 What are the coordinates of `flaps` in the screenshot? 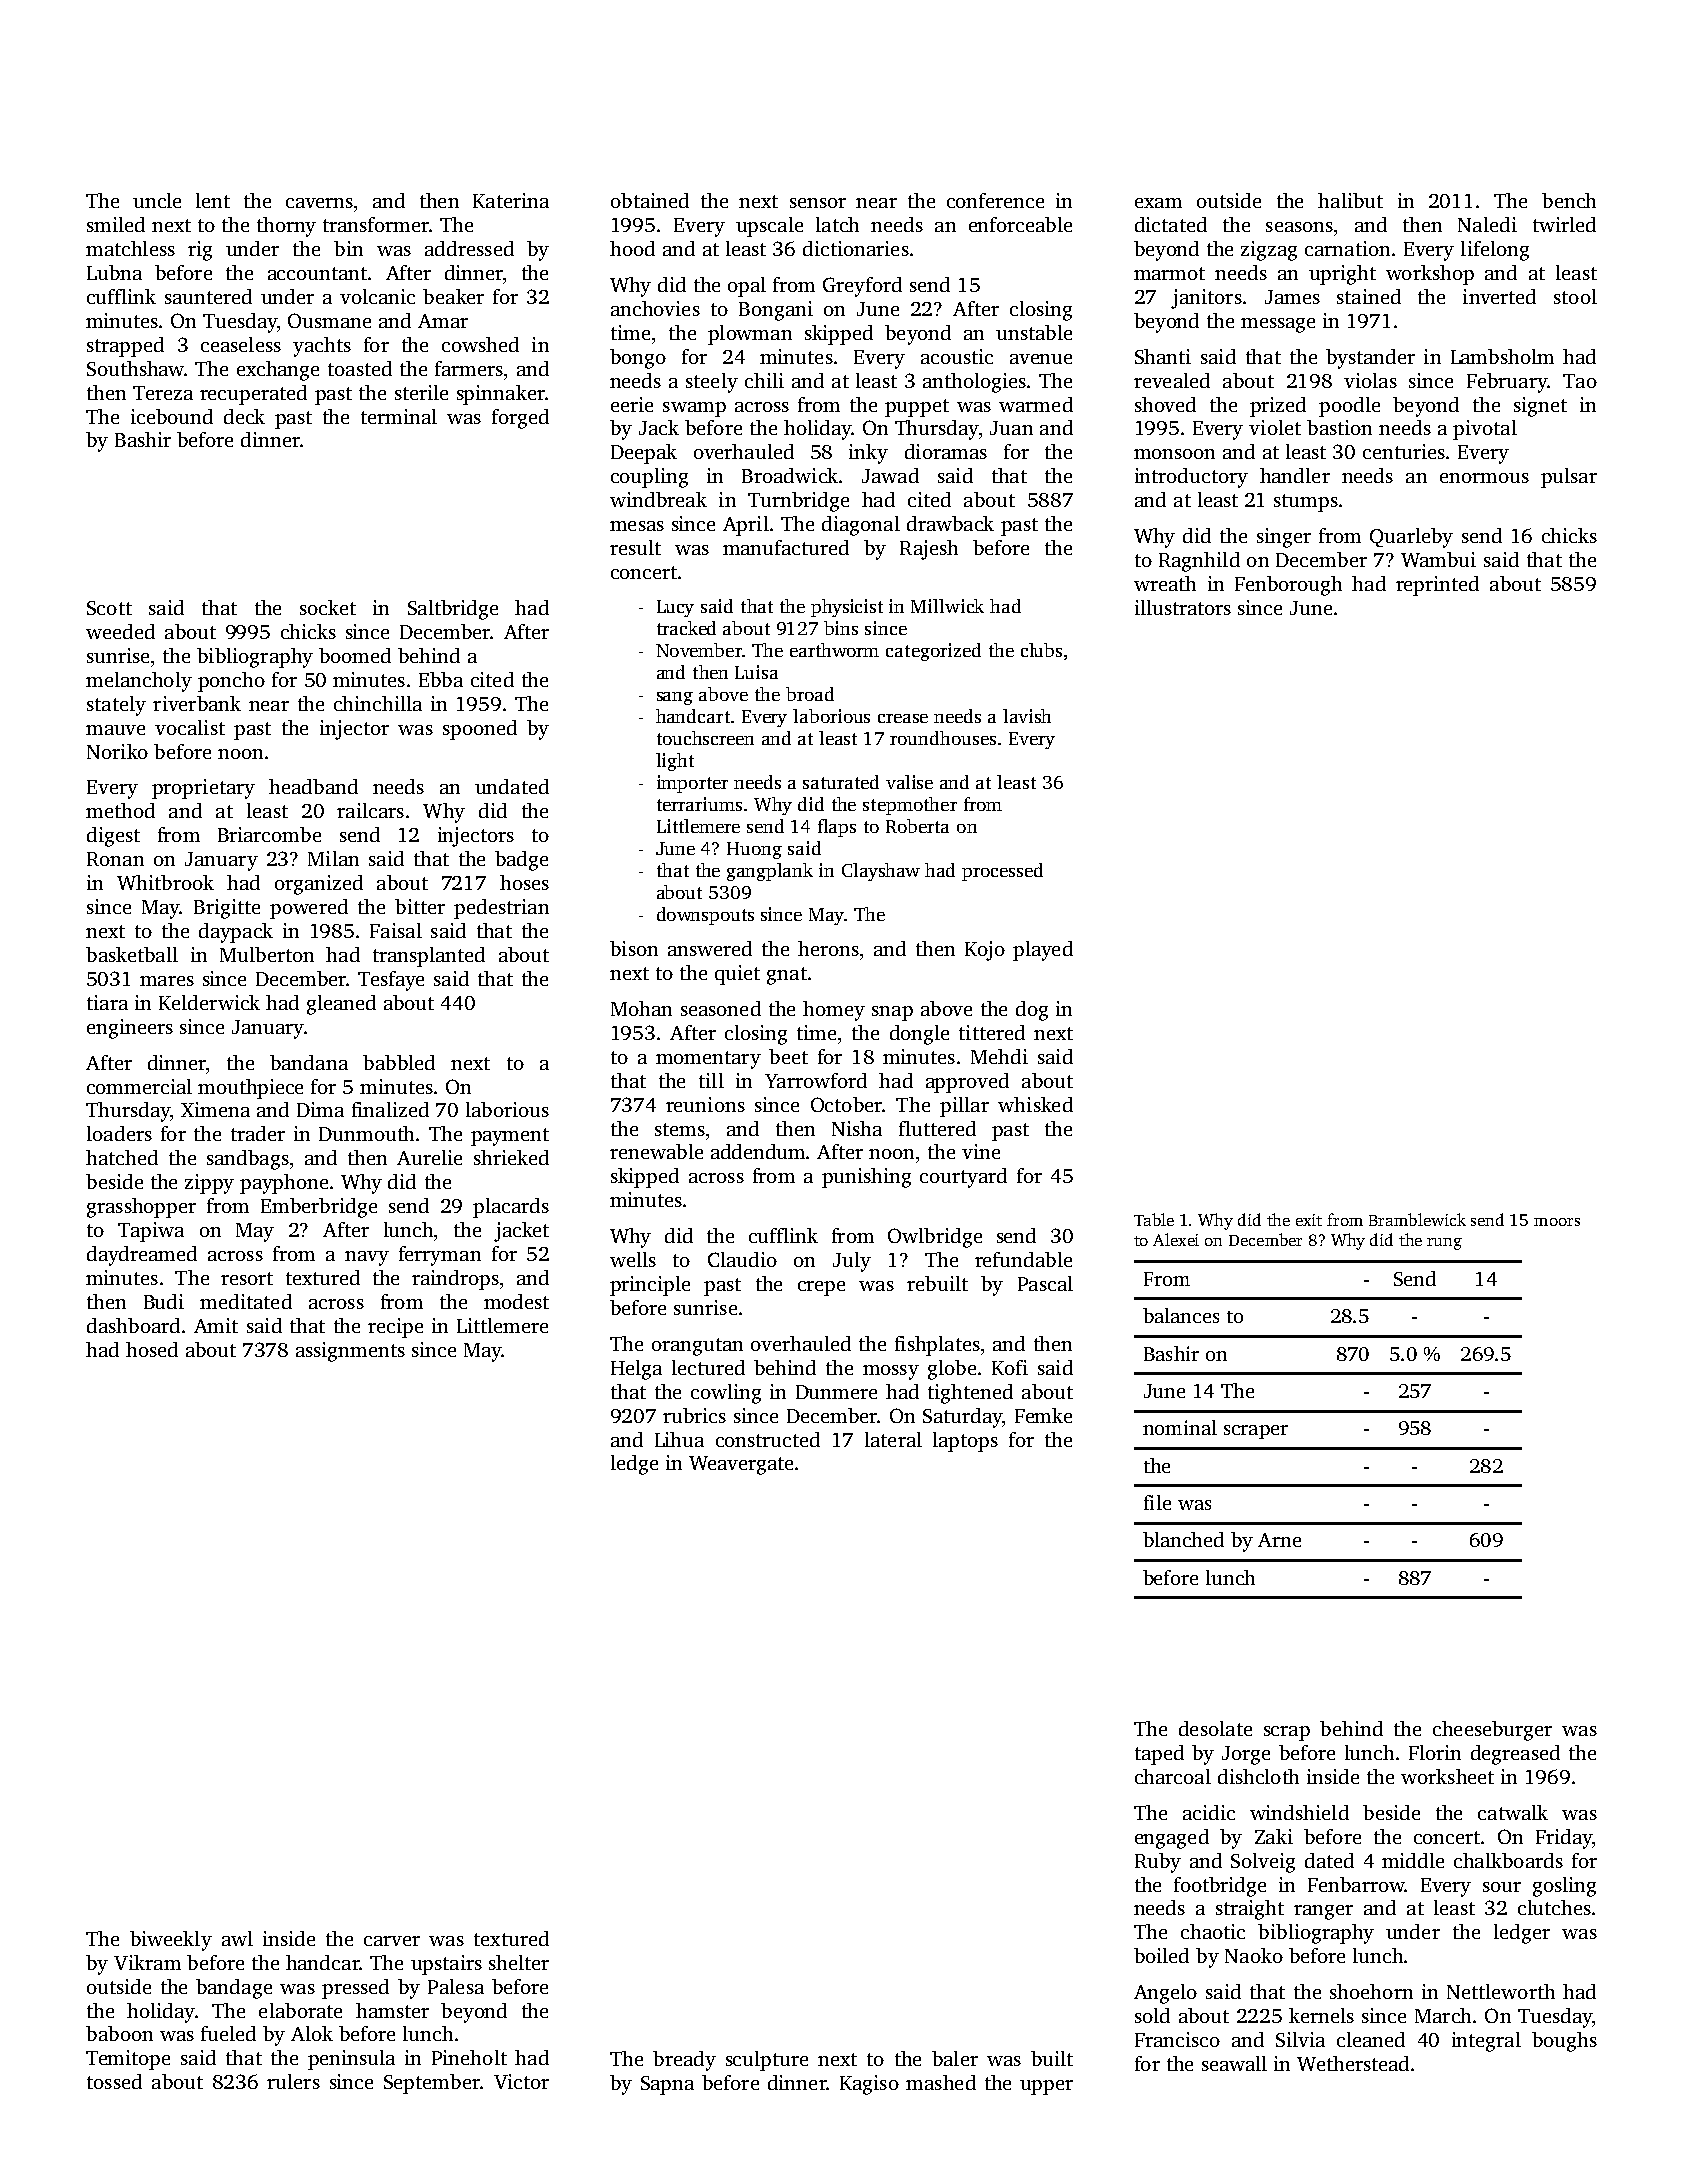 It's located at (837, 828).
